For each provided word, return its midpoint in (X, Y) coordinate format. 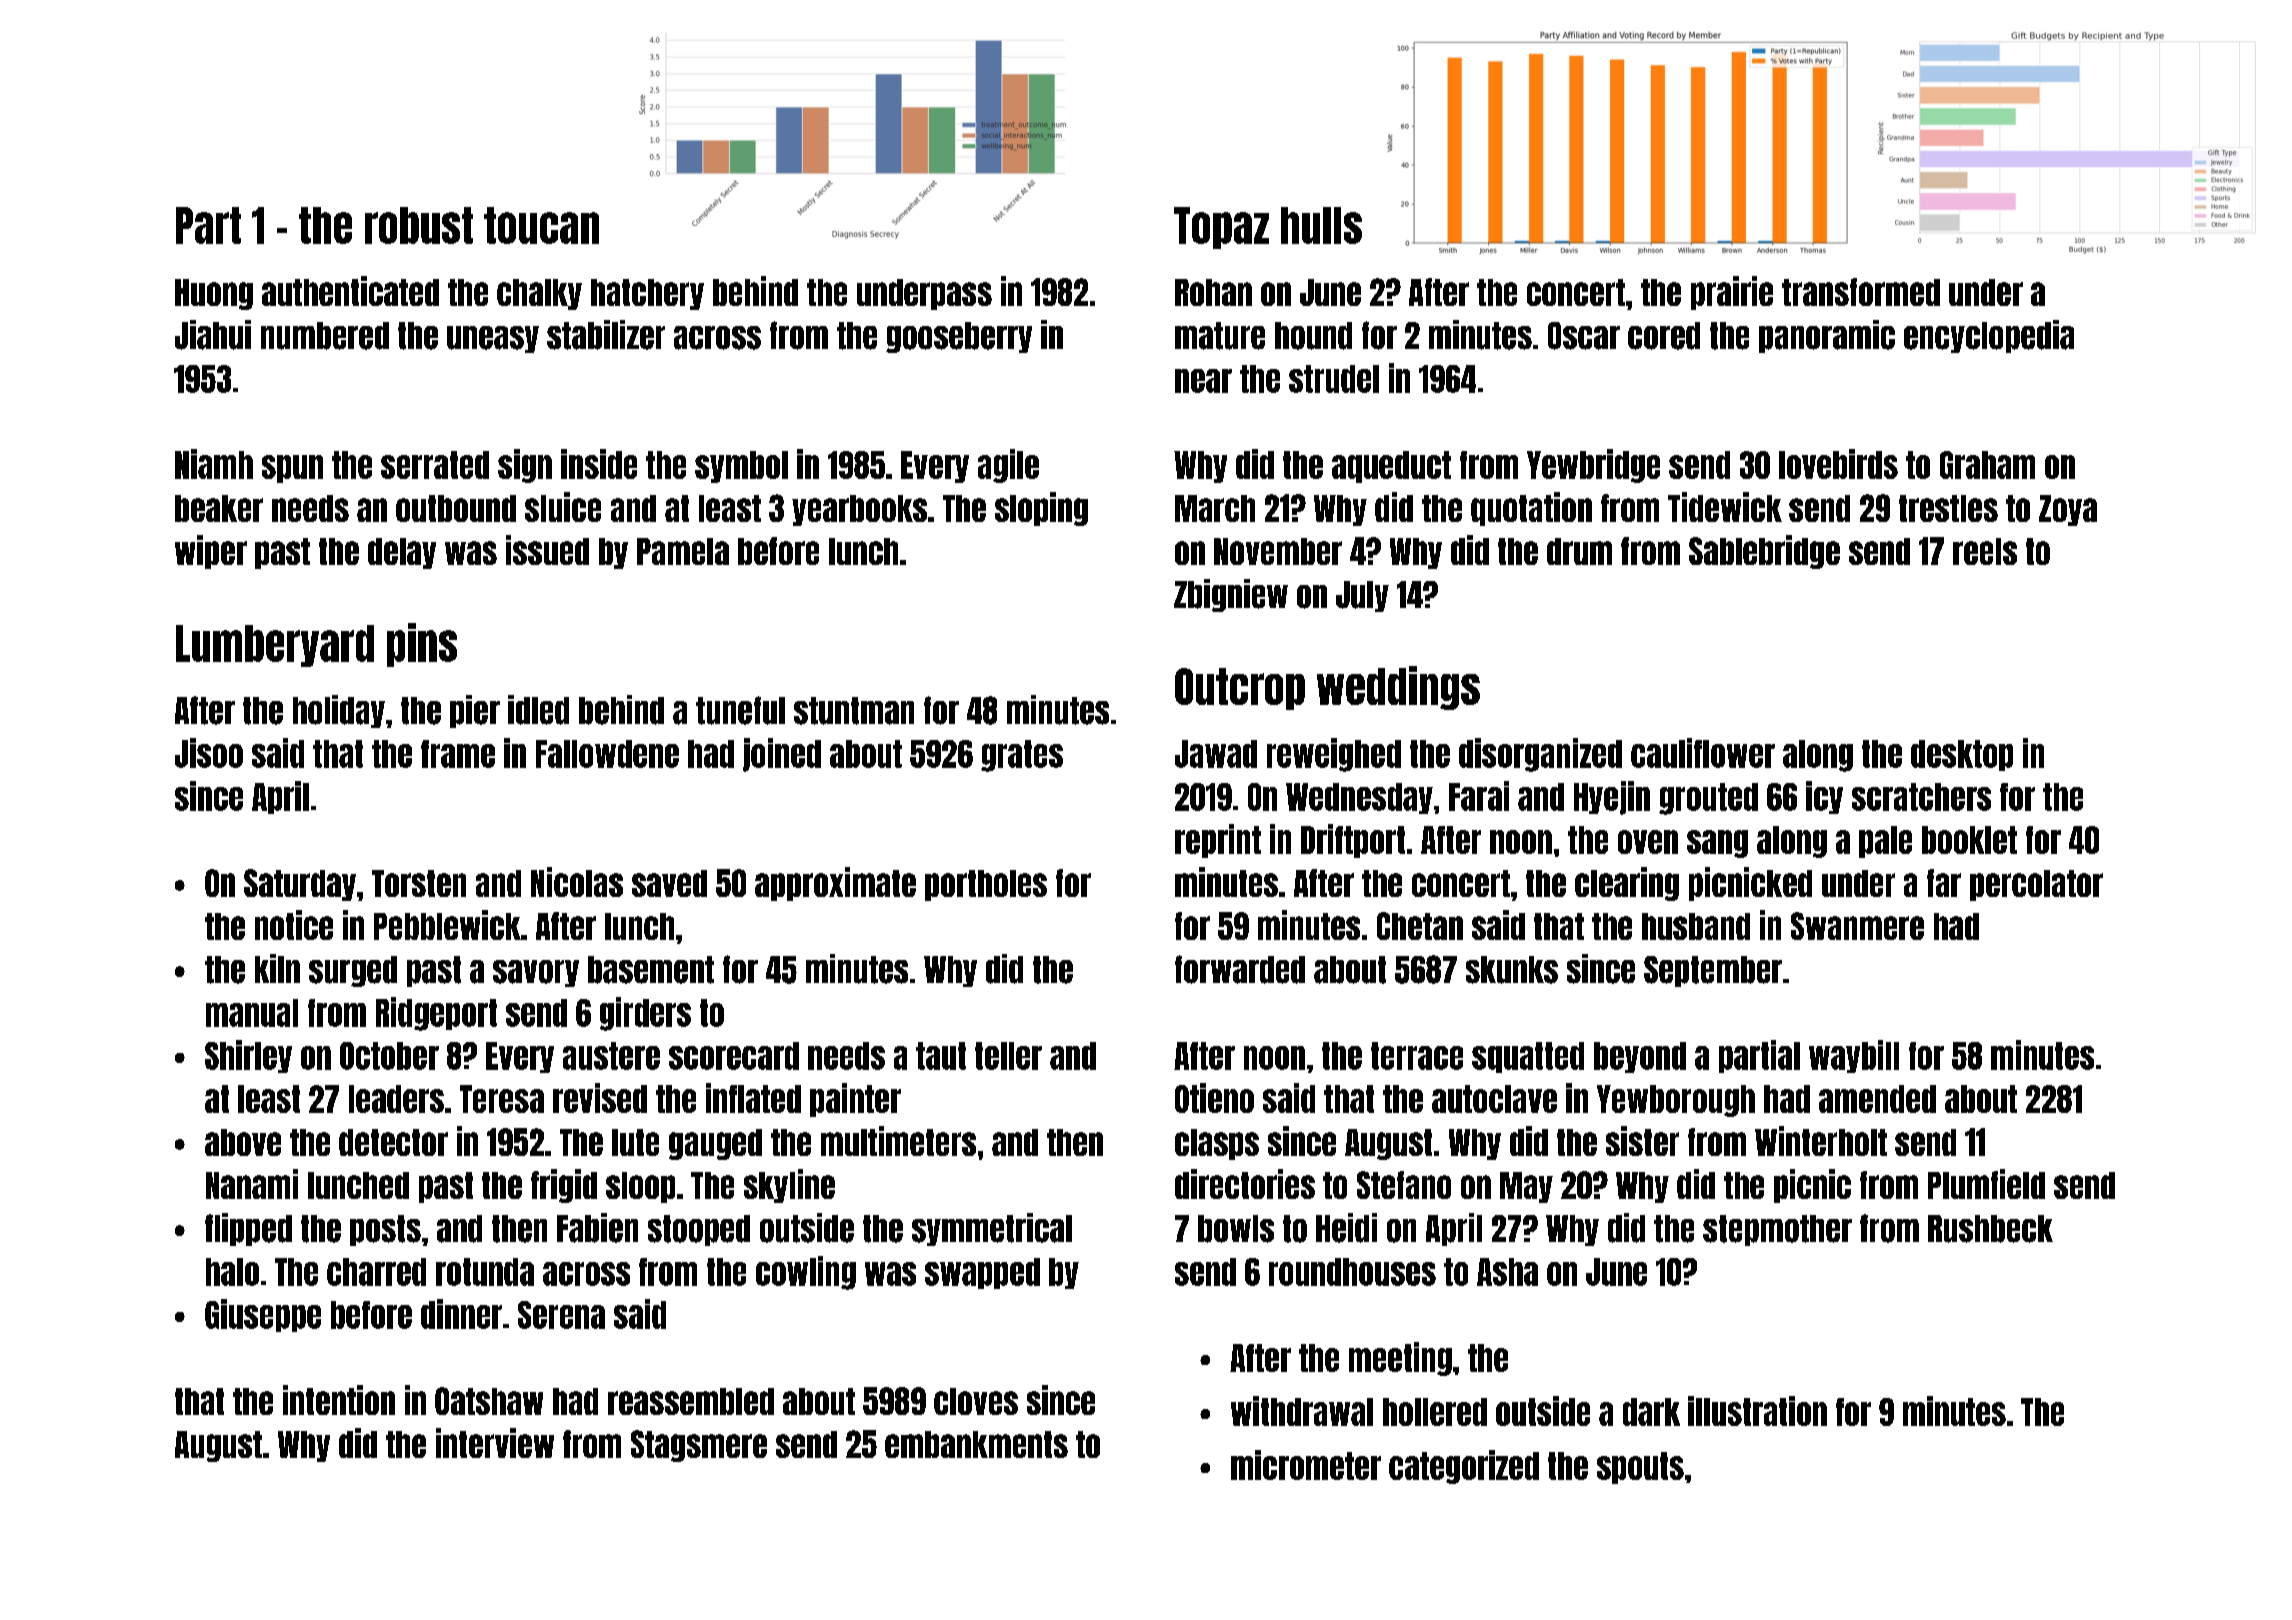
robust (419, 225)
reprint (1218, 841)
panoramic (1827, 336)
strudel (1334, 379)
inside (599, 464)
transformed (1861, 292)
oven (1648, 842)
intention (339, 1400)
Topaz (1221, 228)
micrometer (1306, 1465)
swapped (982, 1273)
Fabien (597, 1228)
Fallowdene (607, 754)
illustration (1757, 1411)
